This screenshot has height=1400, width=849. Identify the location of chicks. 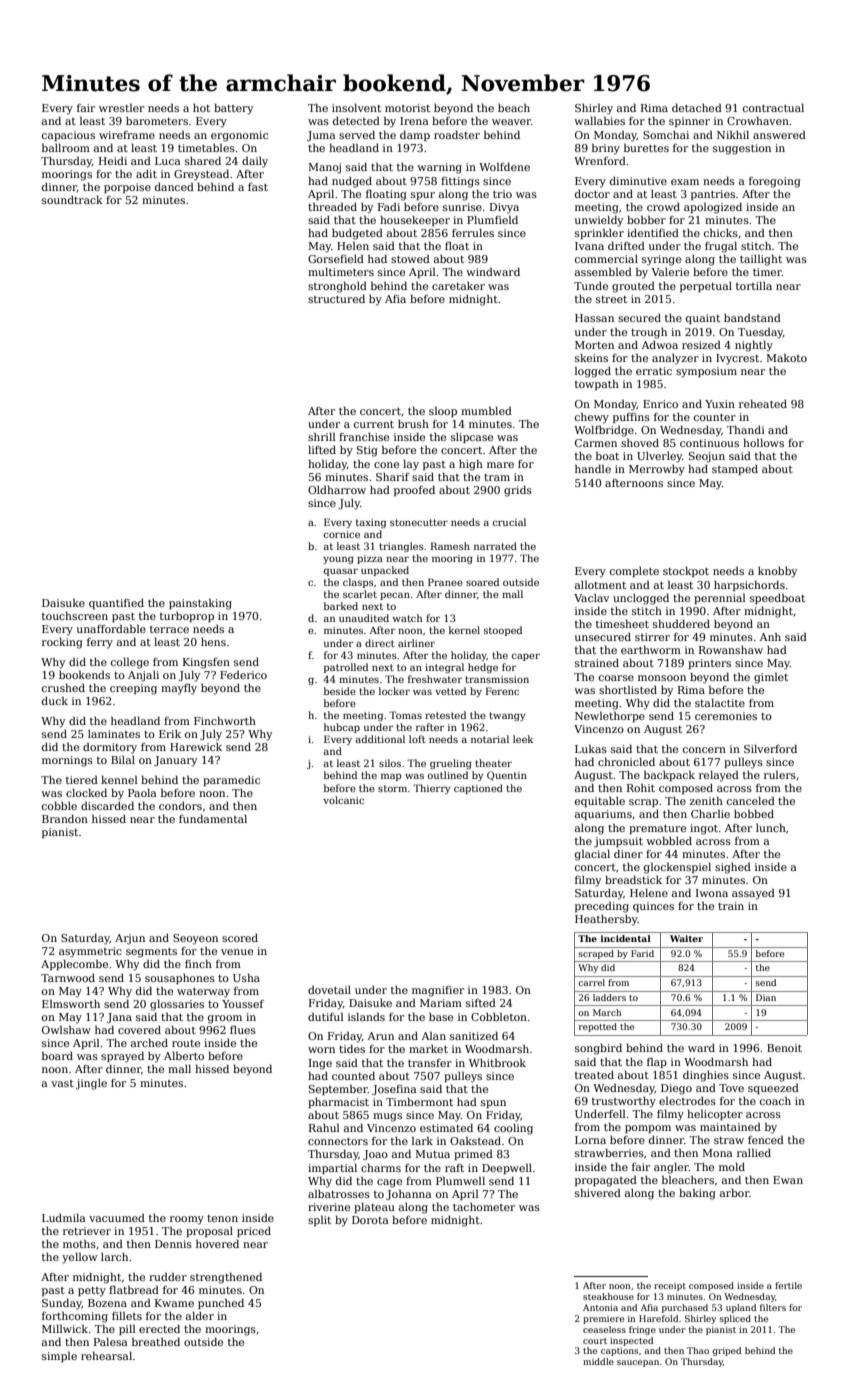
(721, 232).
